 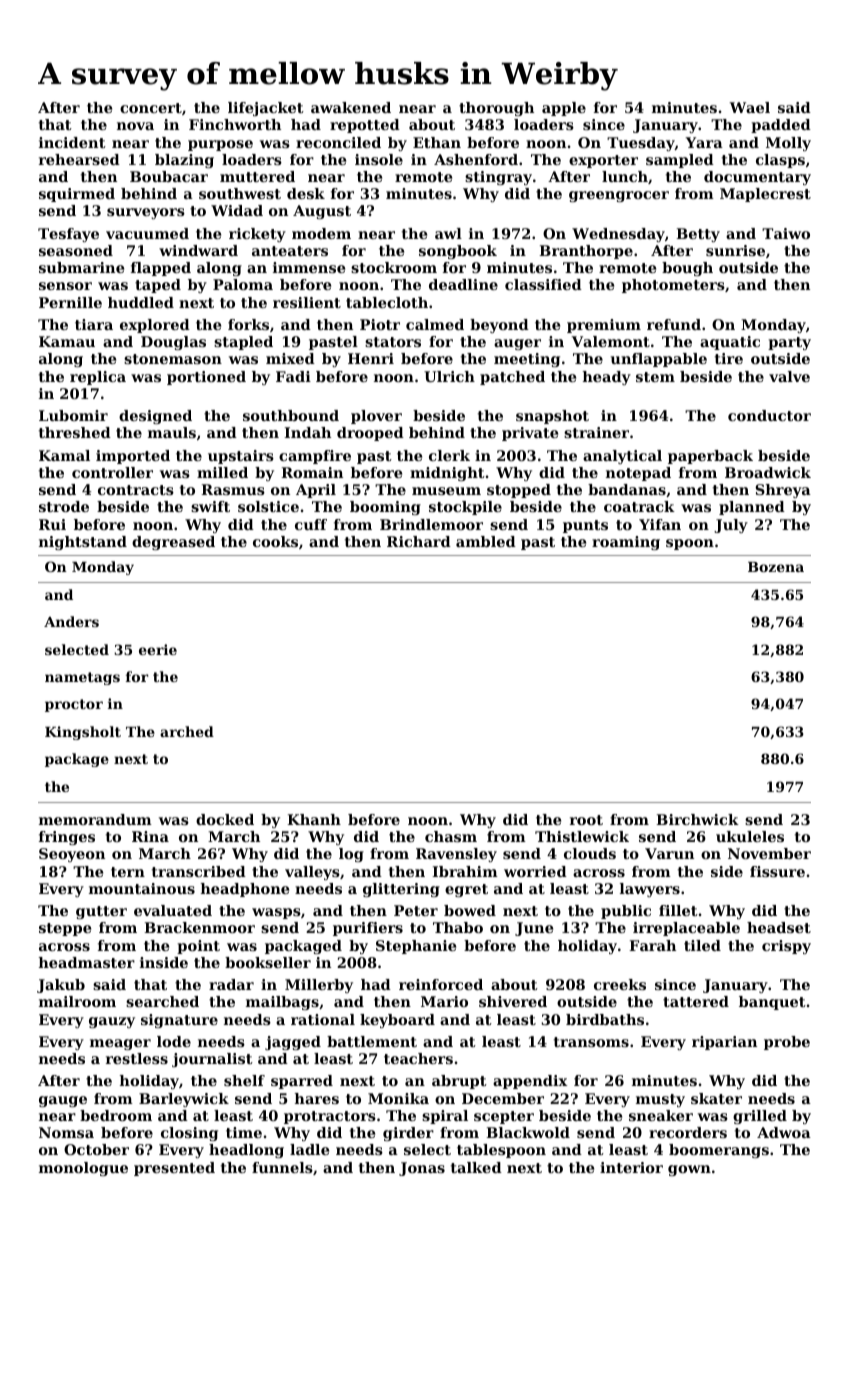 What do you see at coordinates (82, 678) in the image?
I see `nametags` at bounding box center [82, 678].
